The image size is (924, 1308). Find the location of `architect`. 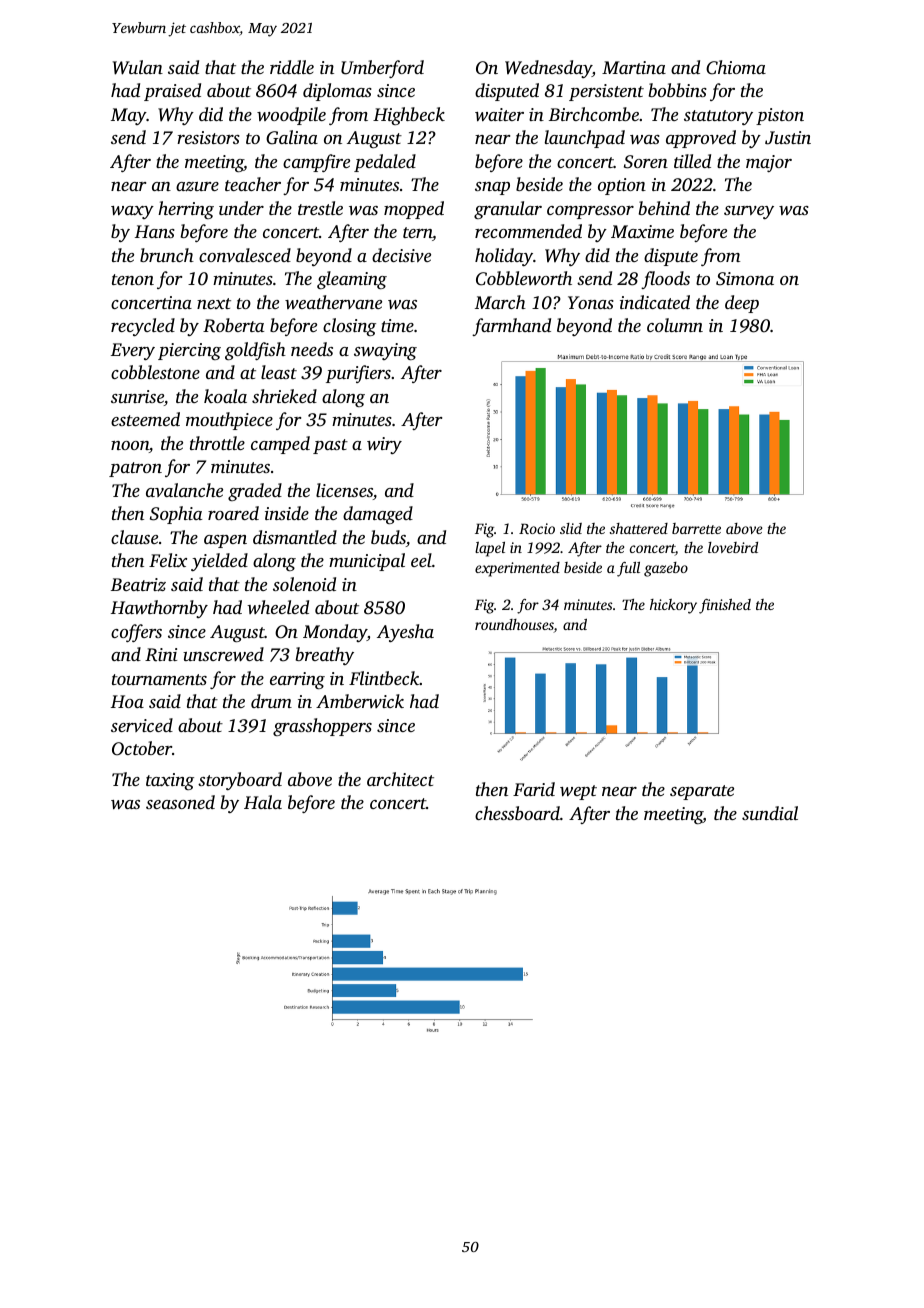

architect is located at coordinates (400, 779).
